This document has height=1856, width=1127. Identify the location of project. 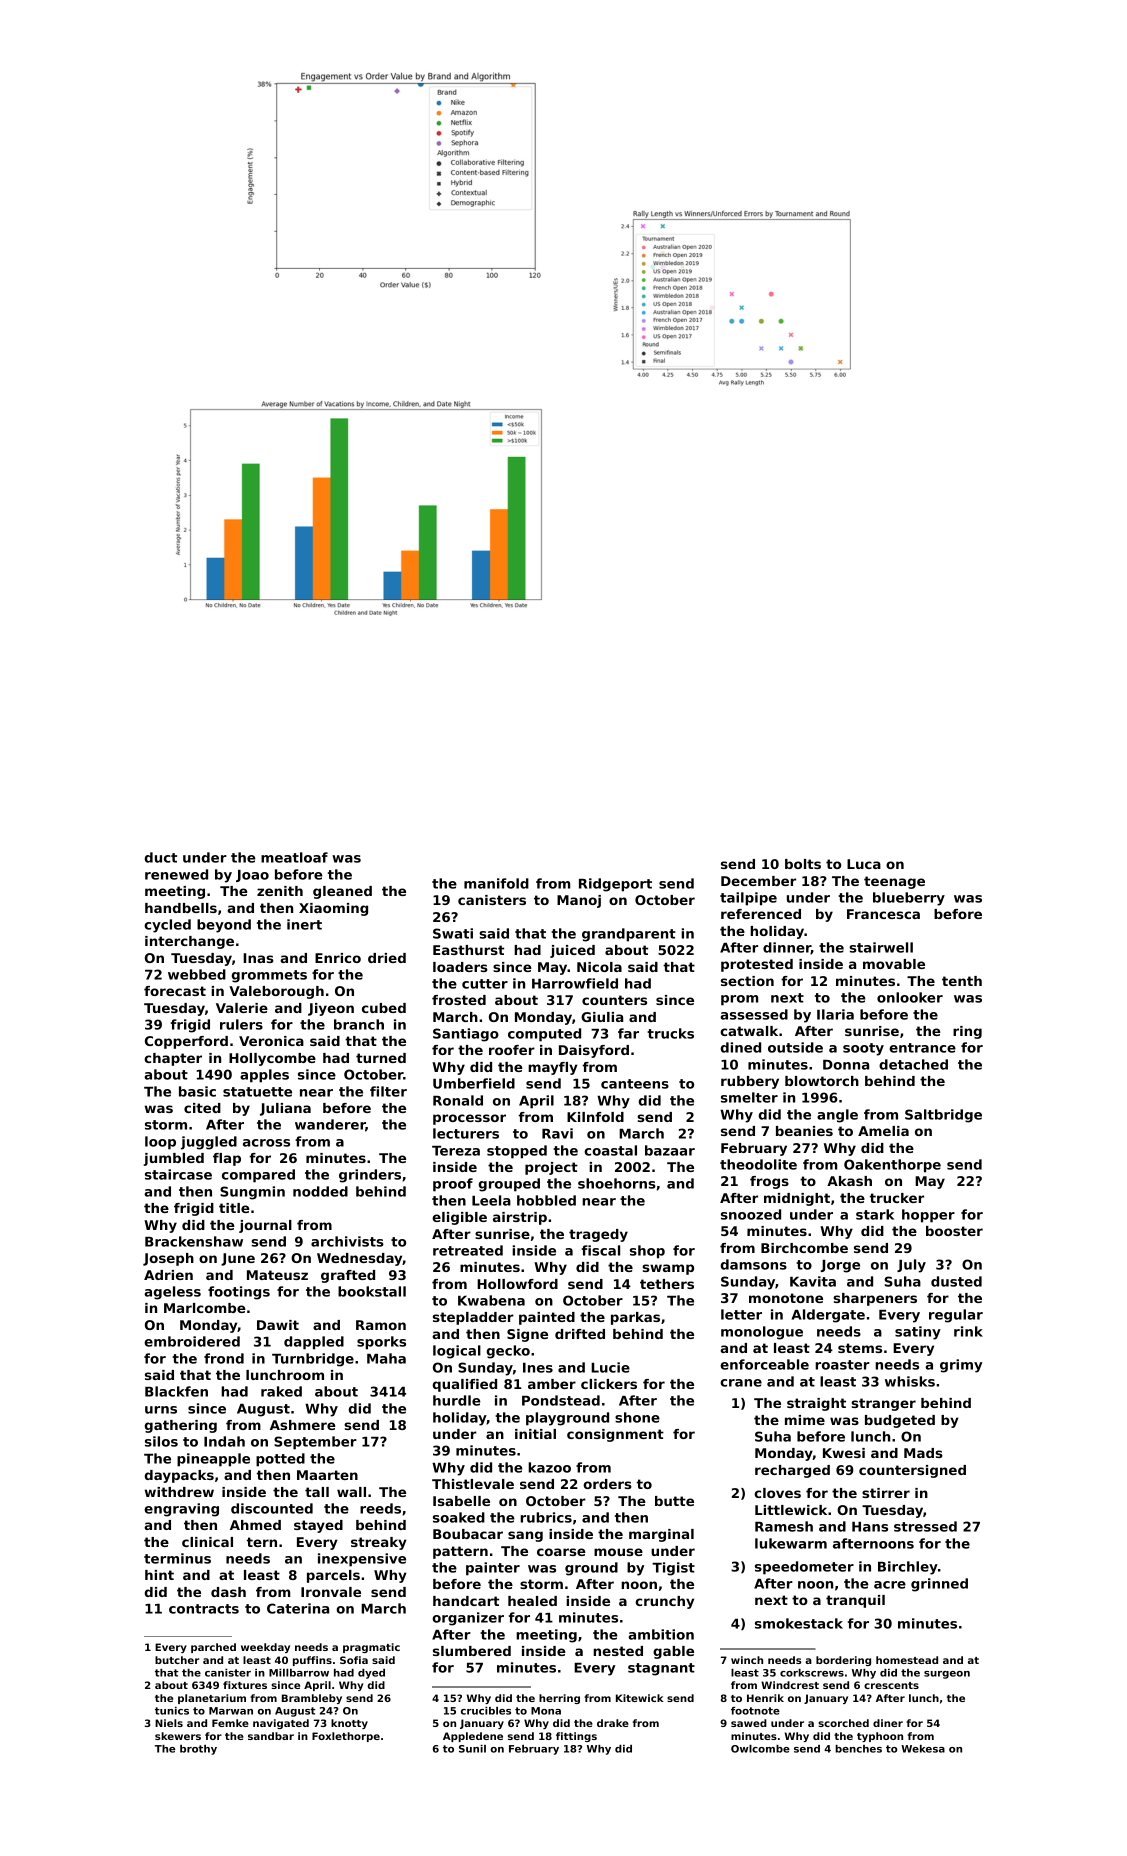
(551, 1168).
